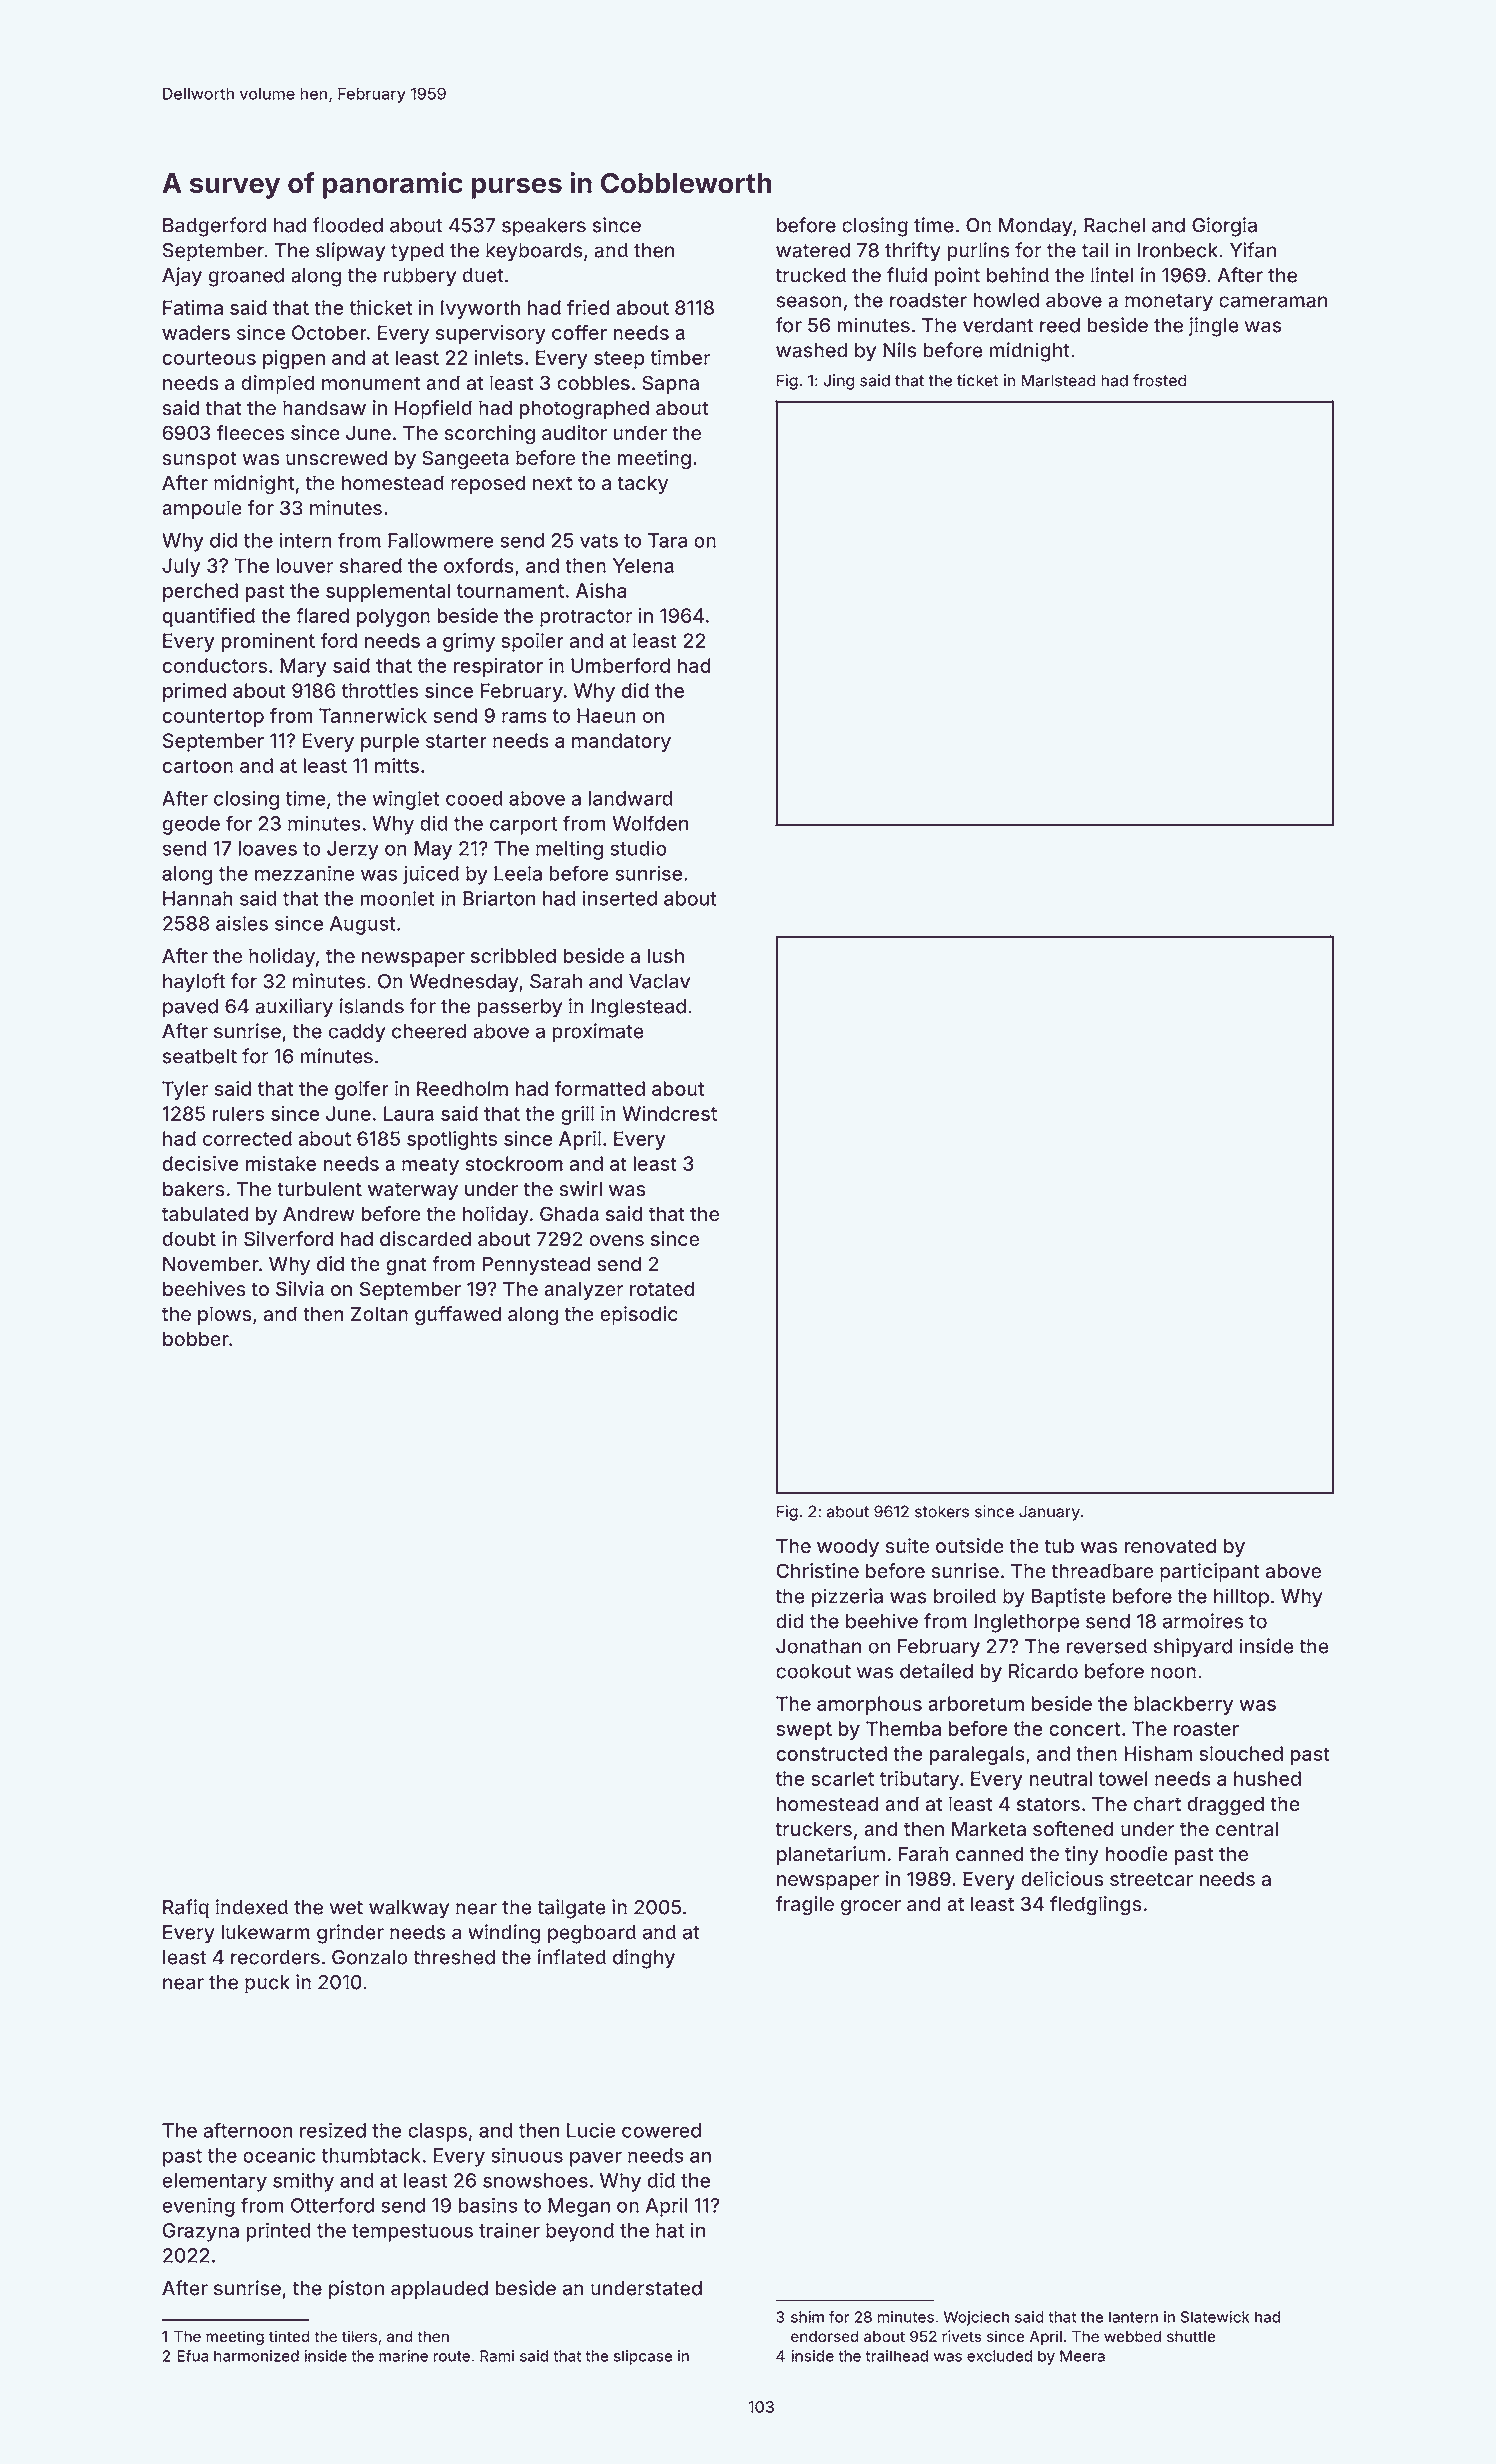 The height and width of the screenshot is (2464, 1496). Describe the element at coordinates (1170, 1546) in the screenshot. I see `renovated` at that location.
